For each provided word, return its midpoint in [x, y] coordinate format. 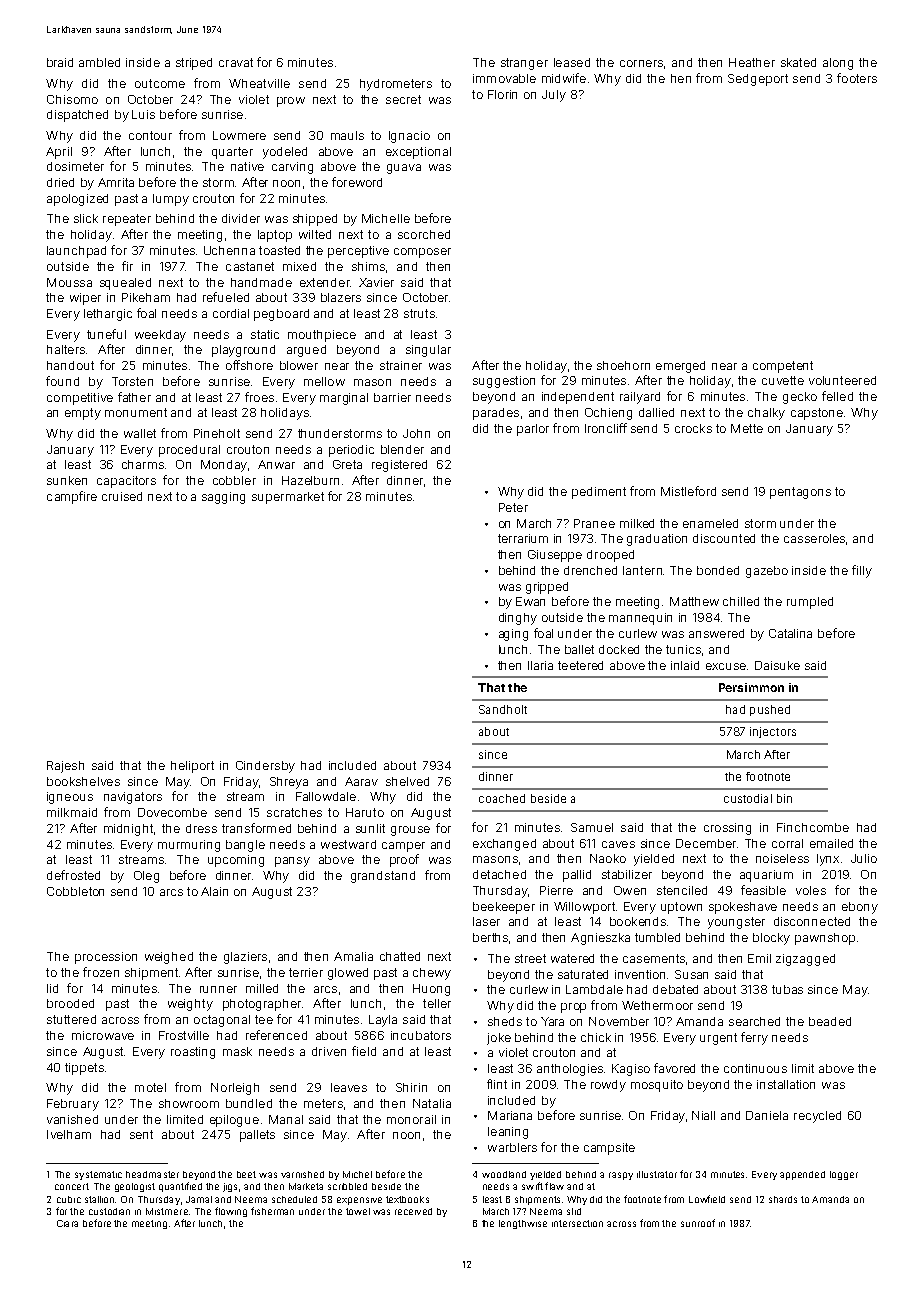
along [838, 64]
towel [358, 1211]
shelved [407, 781]
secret [403, 99]
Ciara [67, 1223]
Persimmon [751, 687]
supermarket [288, 498]
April [59, 153]
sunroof [698, 1223]
